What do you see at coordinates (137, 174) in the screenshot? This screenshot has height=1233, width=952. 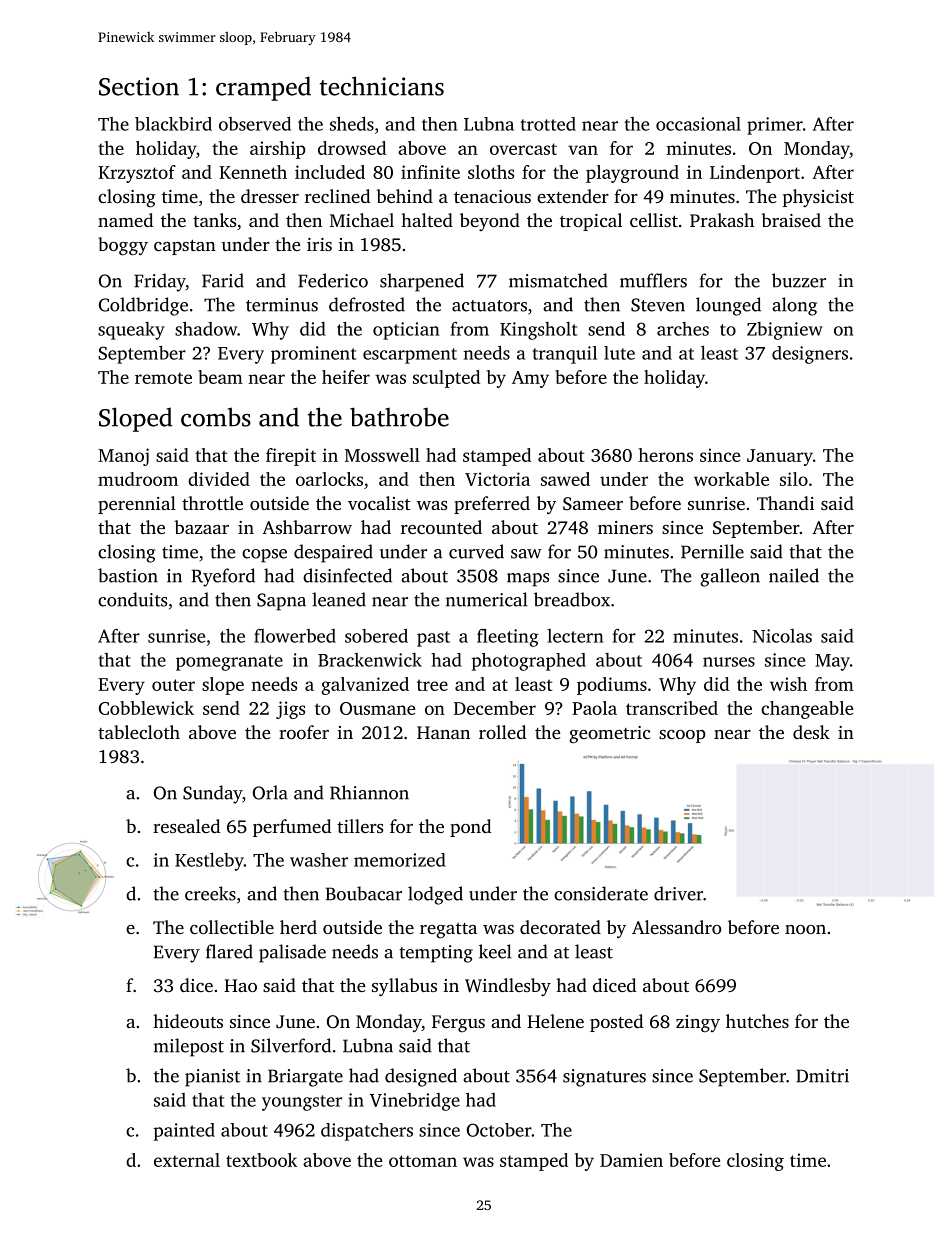 I see `Krzysztof` at bounding box center [137, 174].
